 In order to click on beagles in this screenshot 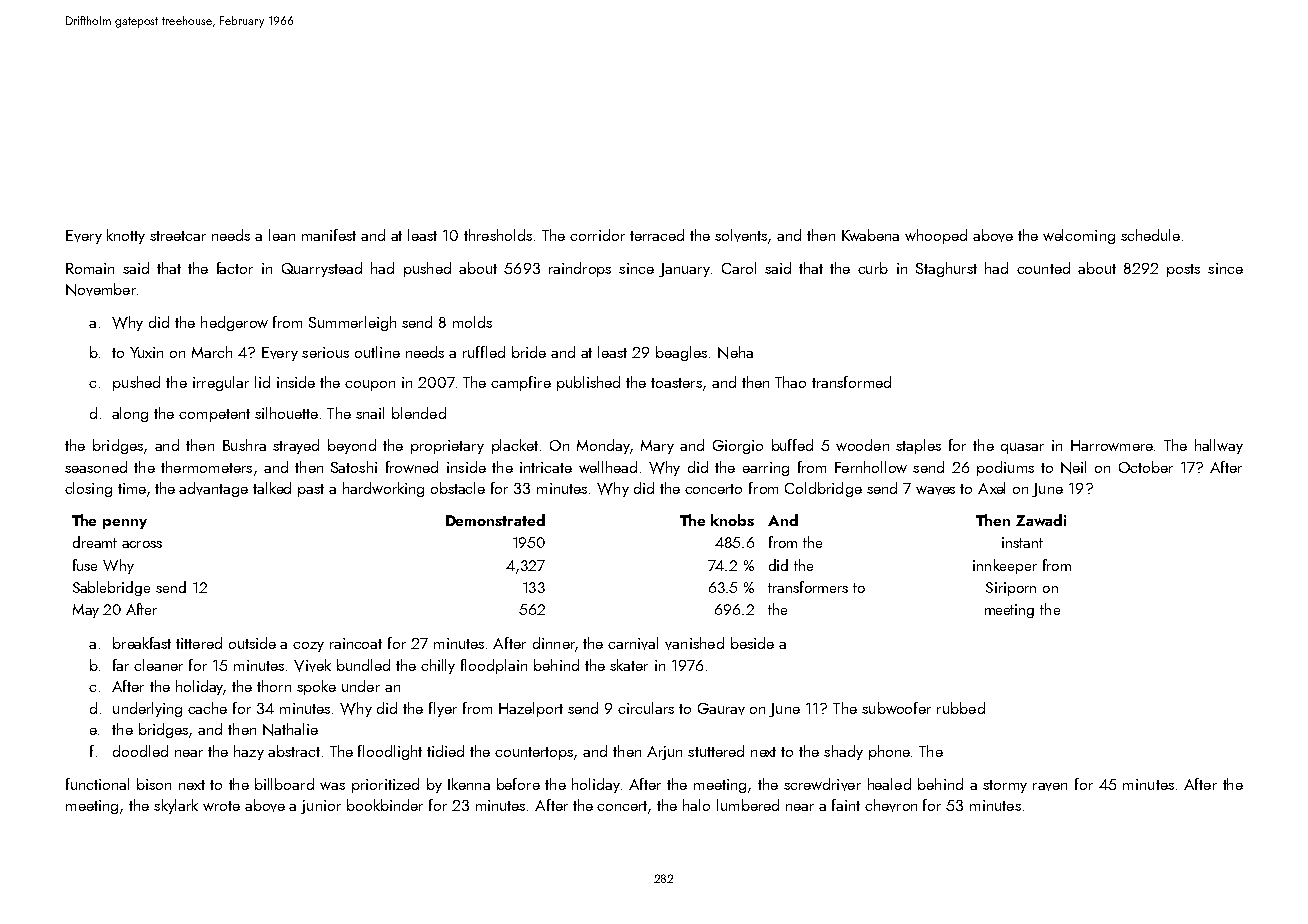, I will do `click(681, 353)`.
